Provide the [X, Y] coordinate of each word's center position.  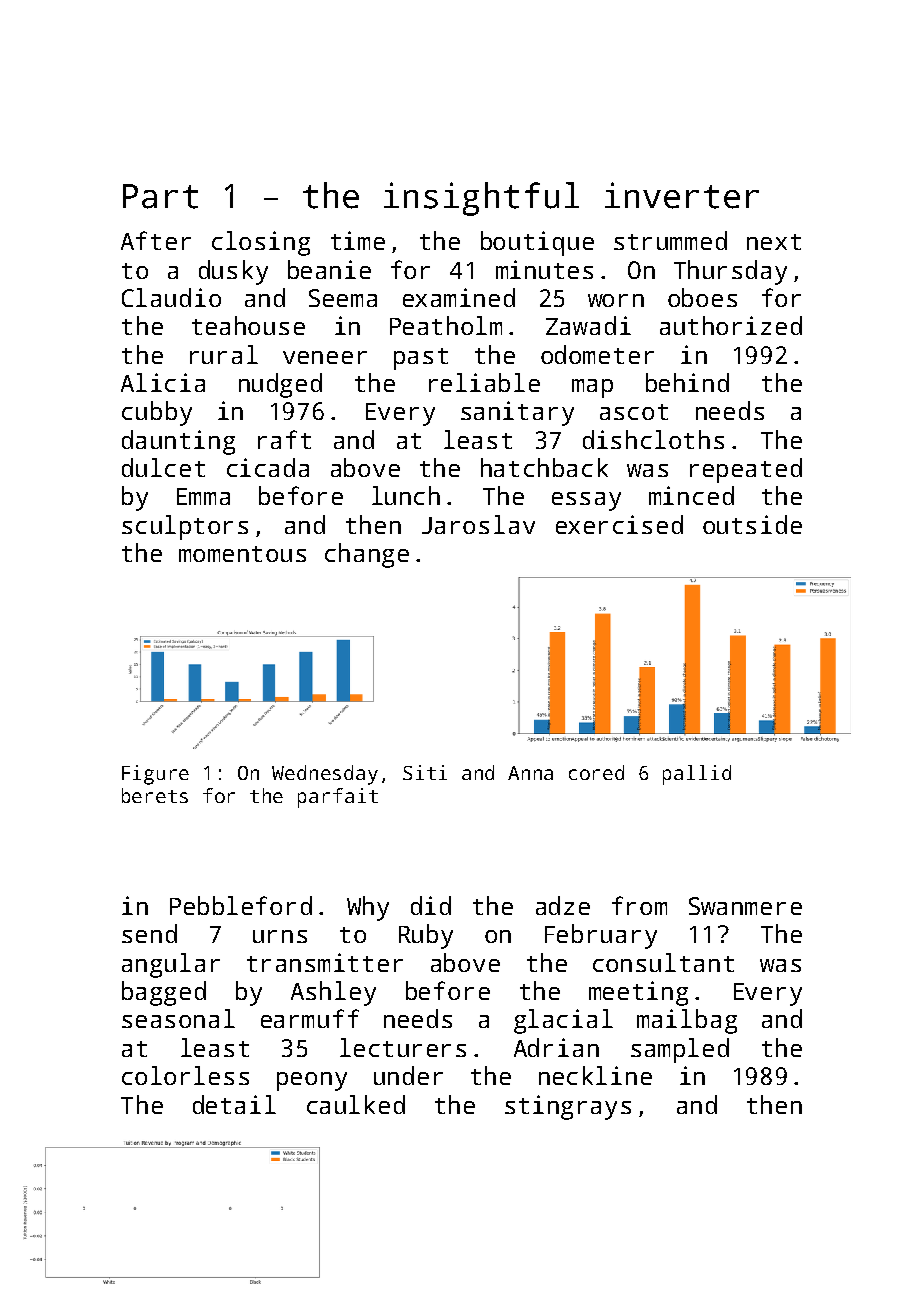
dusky [233, 272]
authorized [731, 325]
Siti [425, 772]
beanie [329, 269]
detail [234, 1104]
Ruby [426, 936]
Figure [155, 775]
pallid [697, 775]
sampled [680, 1050]
